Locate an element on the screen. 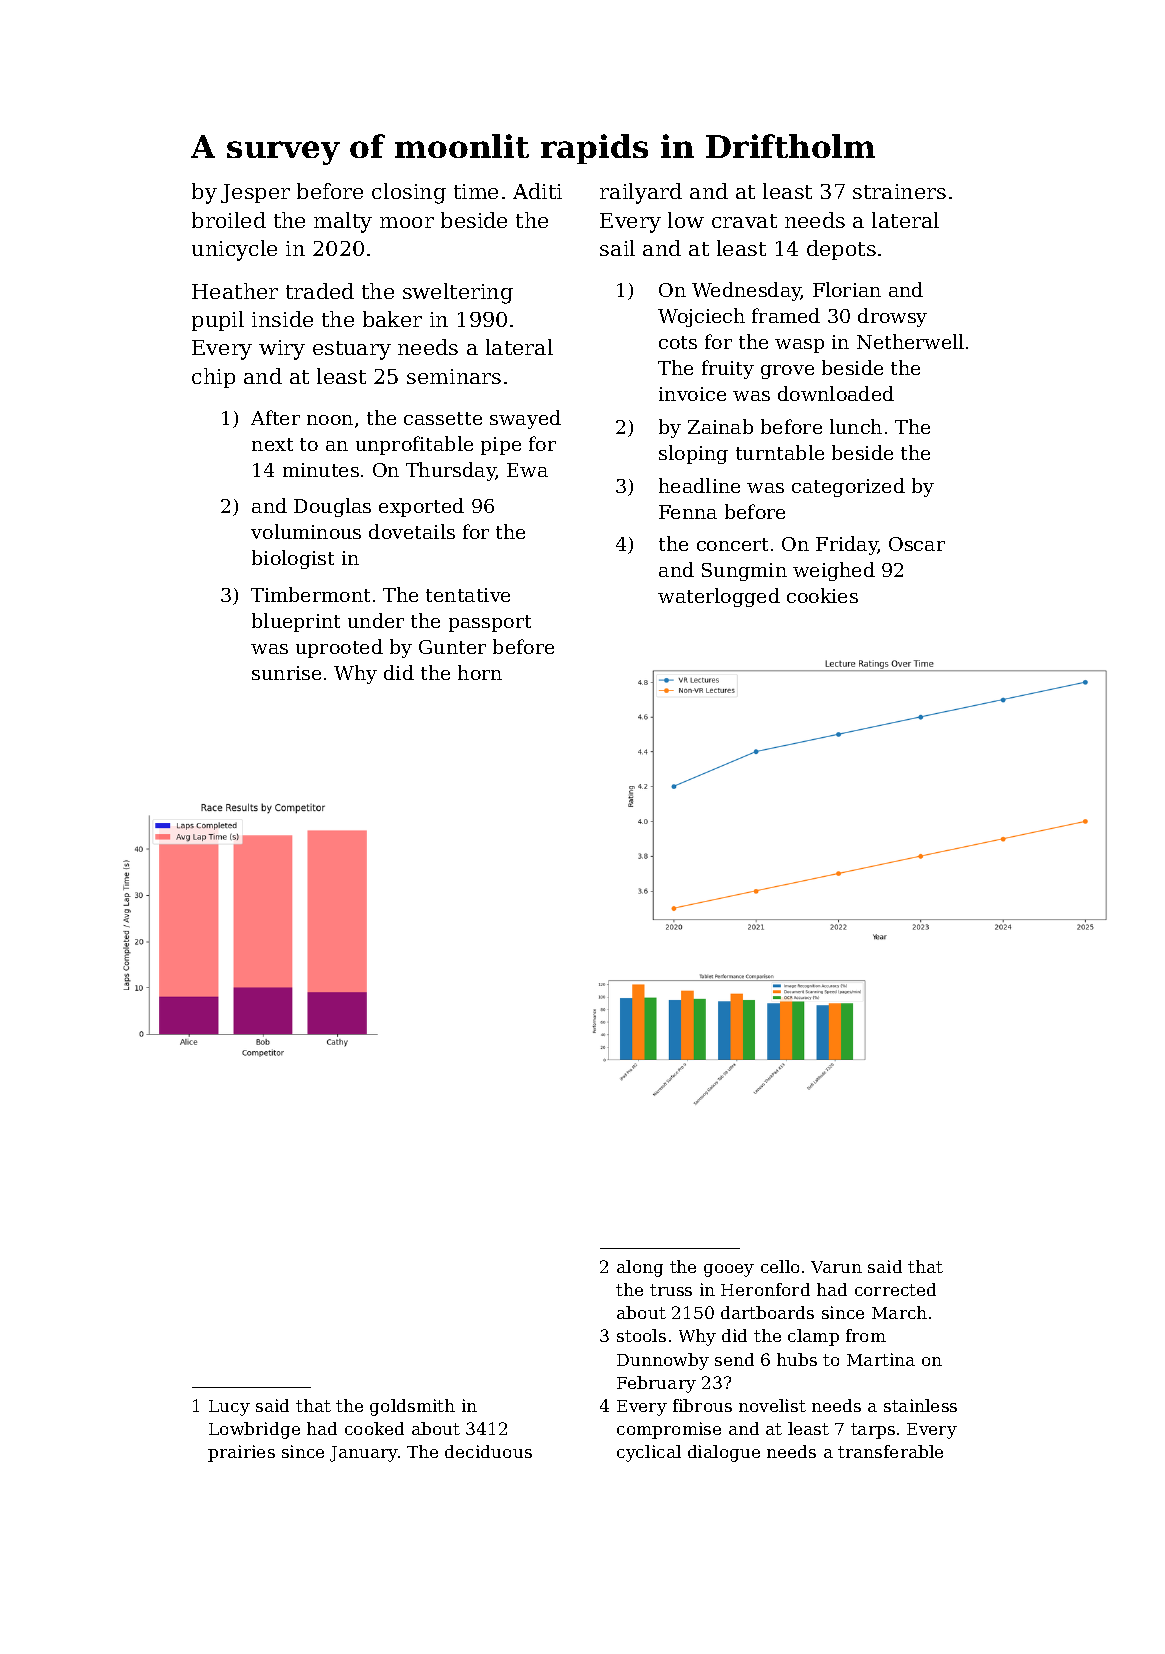 The image size is (1165, 1654). unprofitable is located at coordinates (414, 445).
